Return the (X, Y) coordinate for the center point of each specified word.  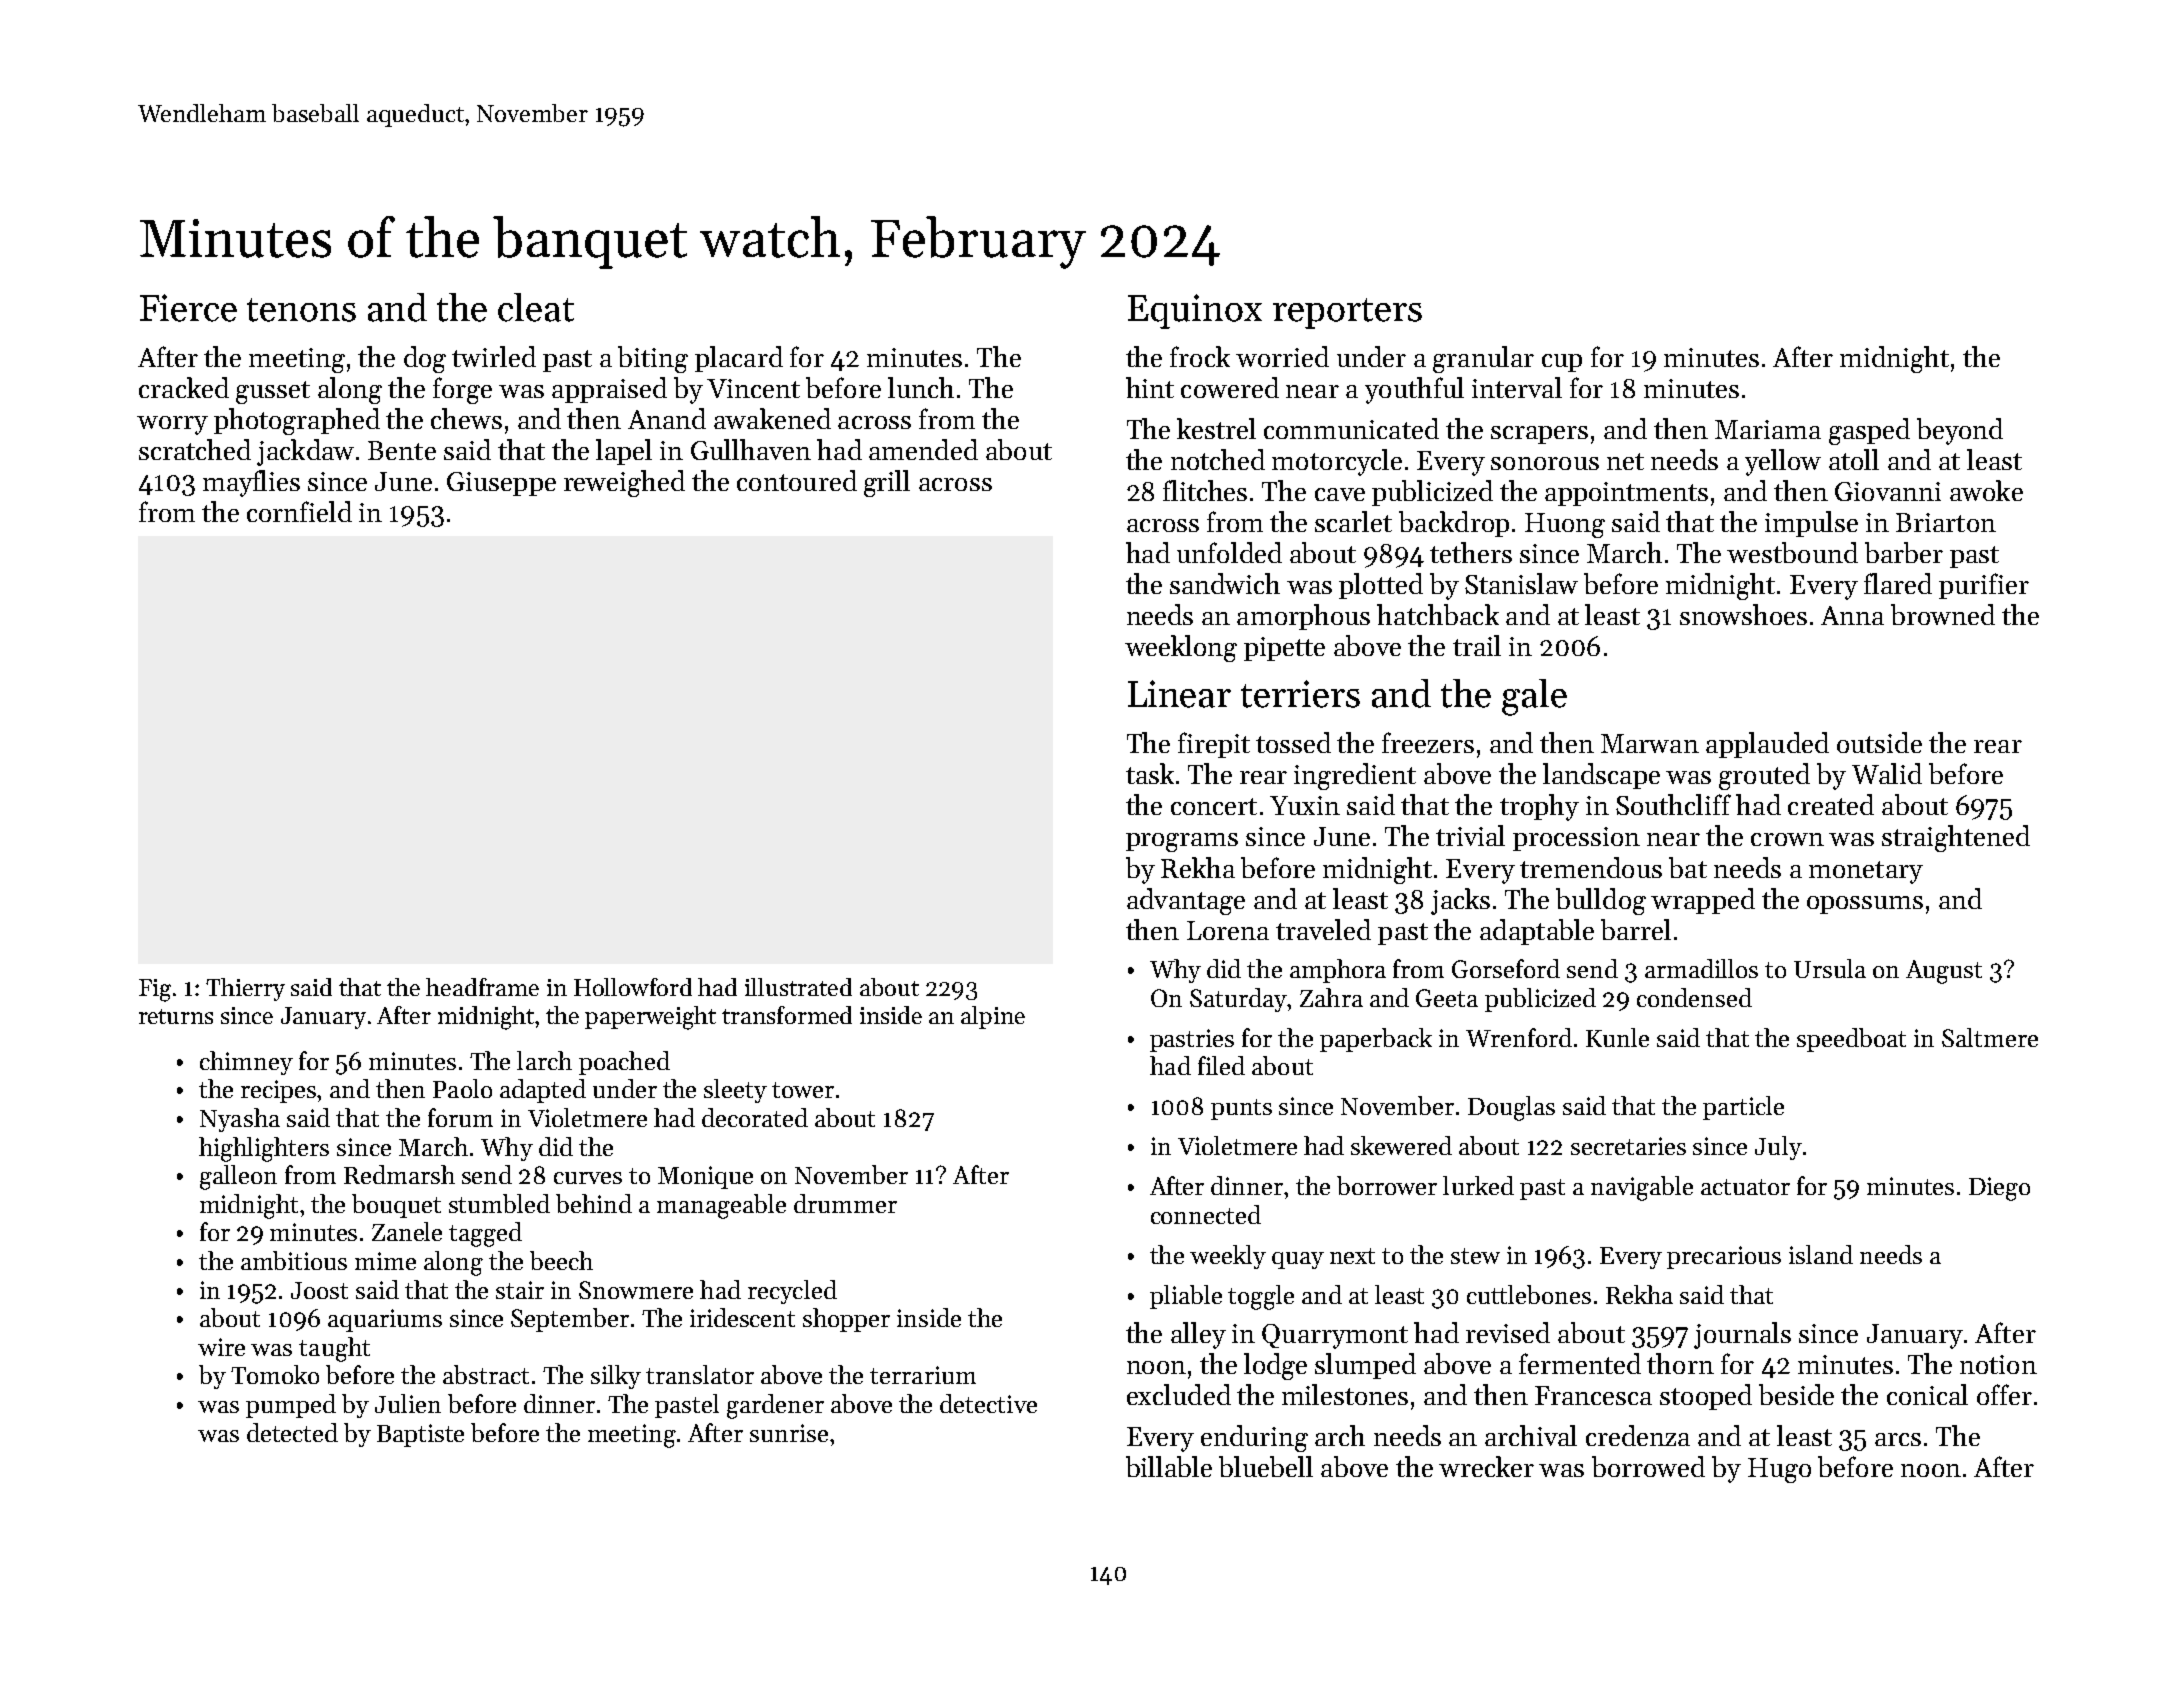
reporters (1347, 313)
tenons (301, 310)
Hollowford (633, 987)
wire (221, 1347)
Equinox (1195, 311)
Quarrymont (1335, 1336)
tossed (1293, 742)
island (1821, 1254)
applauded (1767, 745)
